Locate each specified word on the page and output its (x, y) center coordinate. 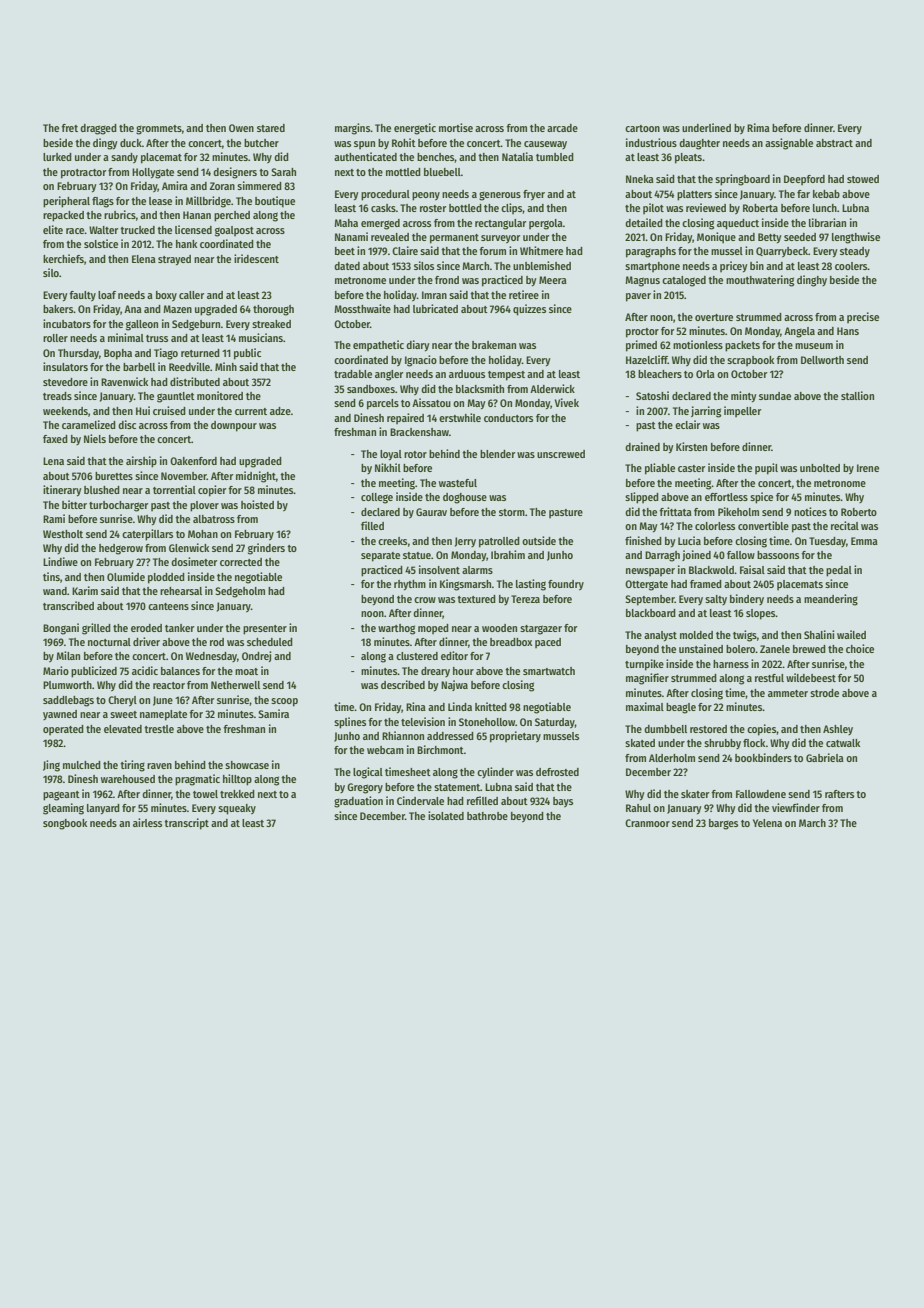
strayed (174, 260)
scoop (284, 702)
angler (389, 375)
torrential (174, 489)
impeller (742, 411)
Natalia (517, 156)
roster (433, 208)
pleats (688, 158)
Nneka (640, 179)
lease (160, 201)
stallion (857, 395)
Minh (226, 366)
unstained (701, 648)
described (403, 684)
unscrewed (561, 454)
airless (147, 822)
